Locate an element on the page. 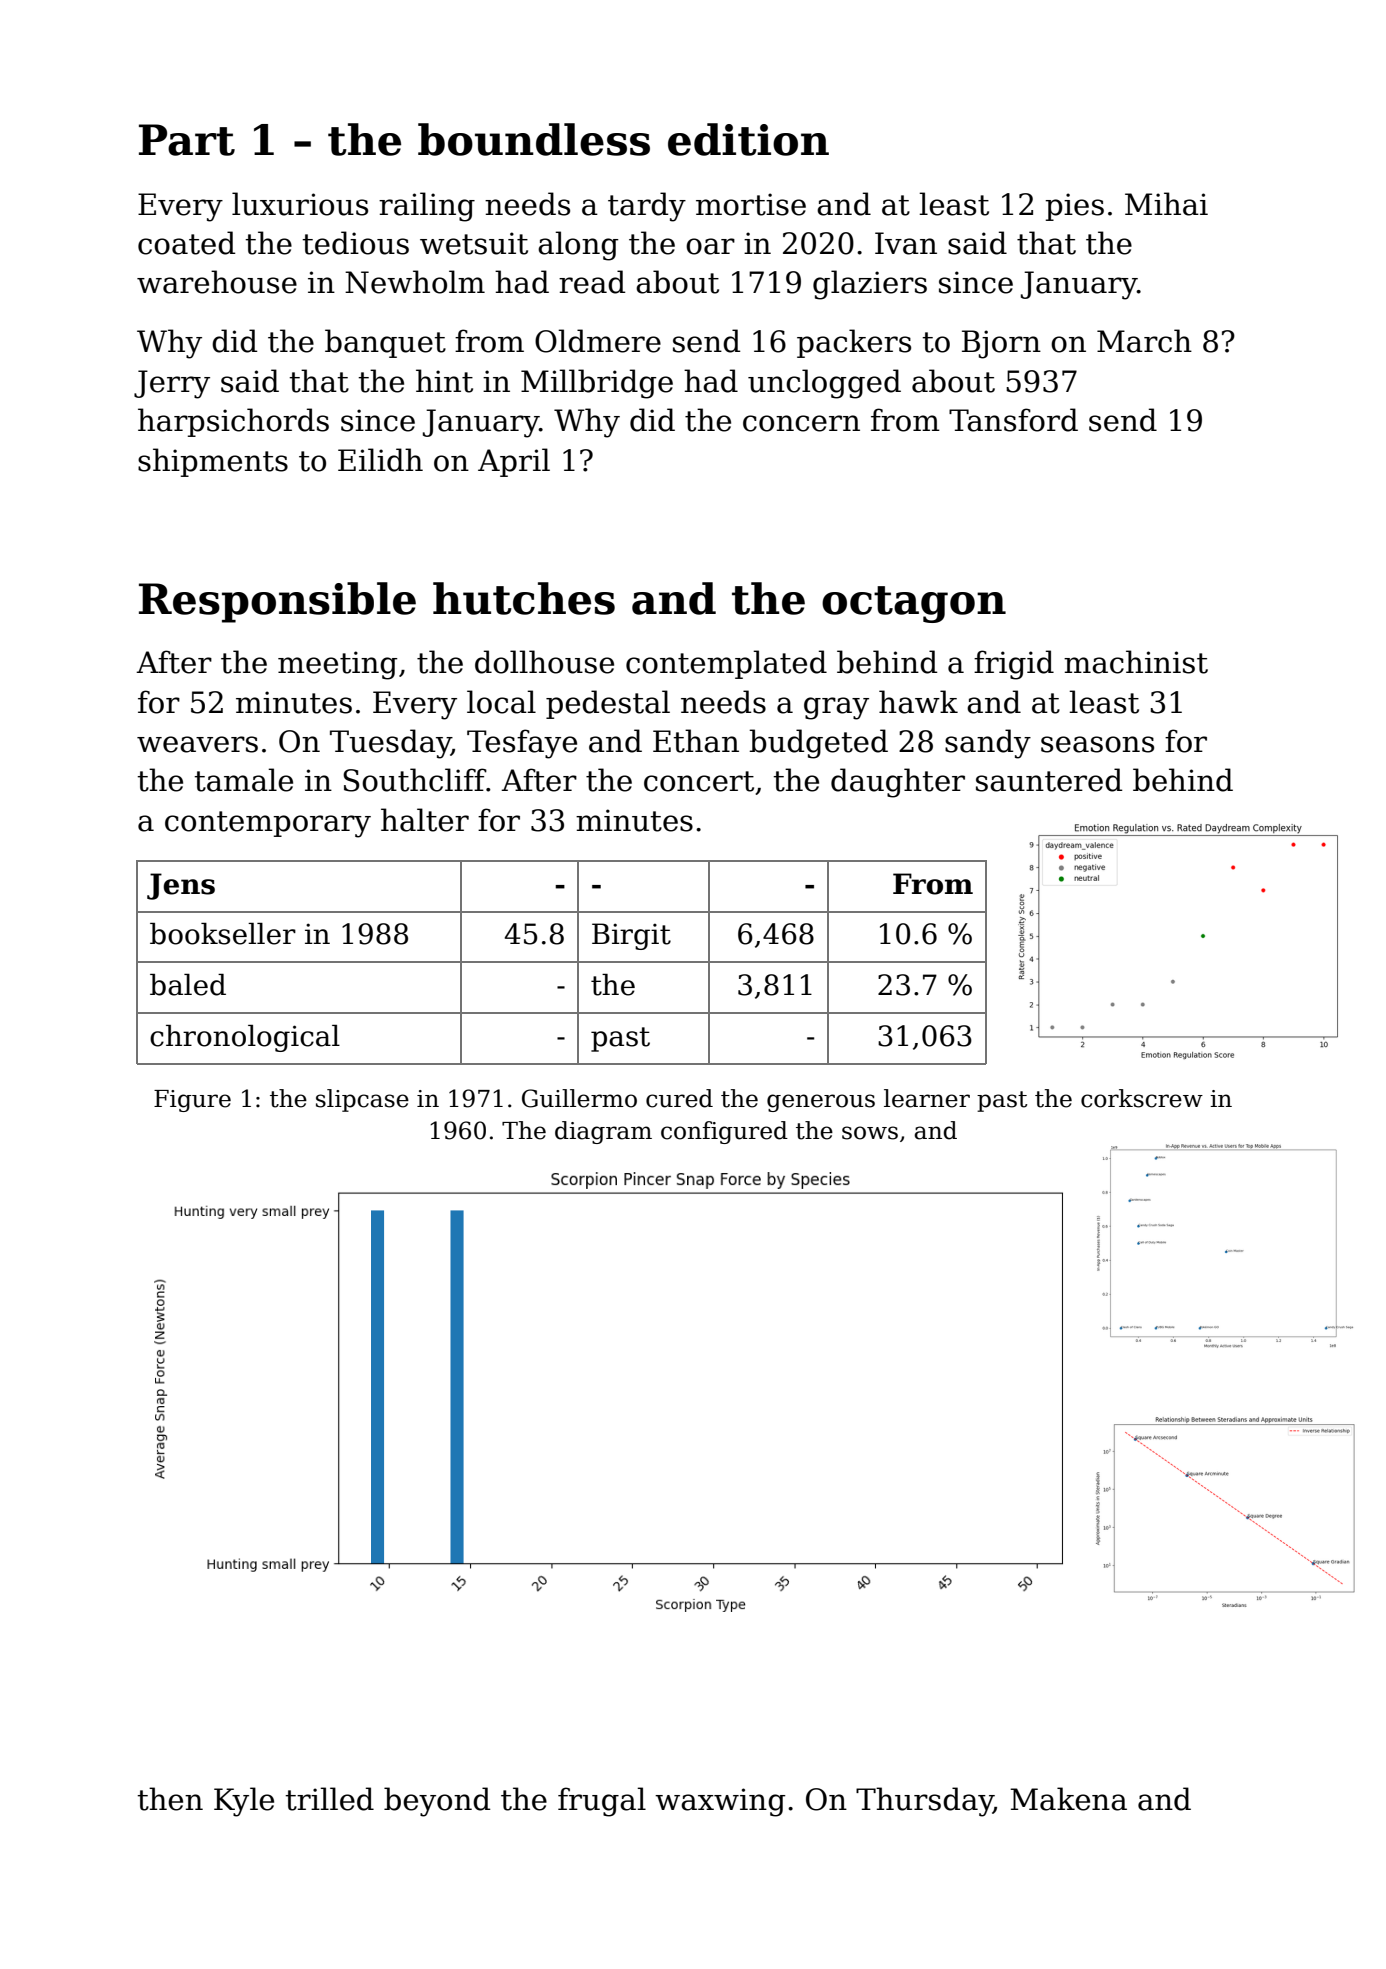 The height and width of the image is (1969, 1386). Jens is located at coordinates (181, 886).
